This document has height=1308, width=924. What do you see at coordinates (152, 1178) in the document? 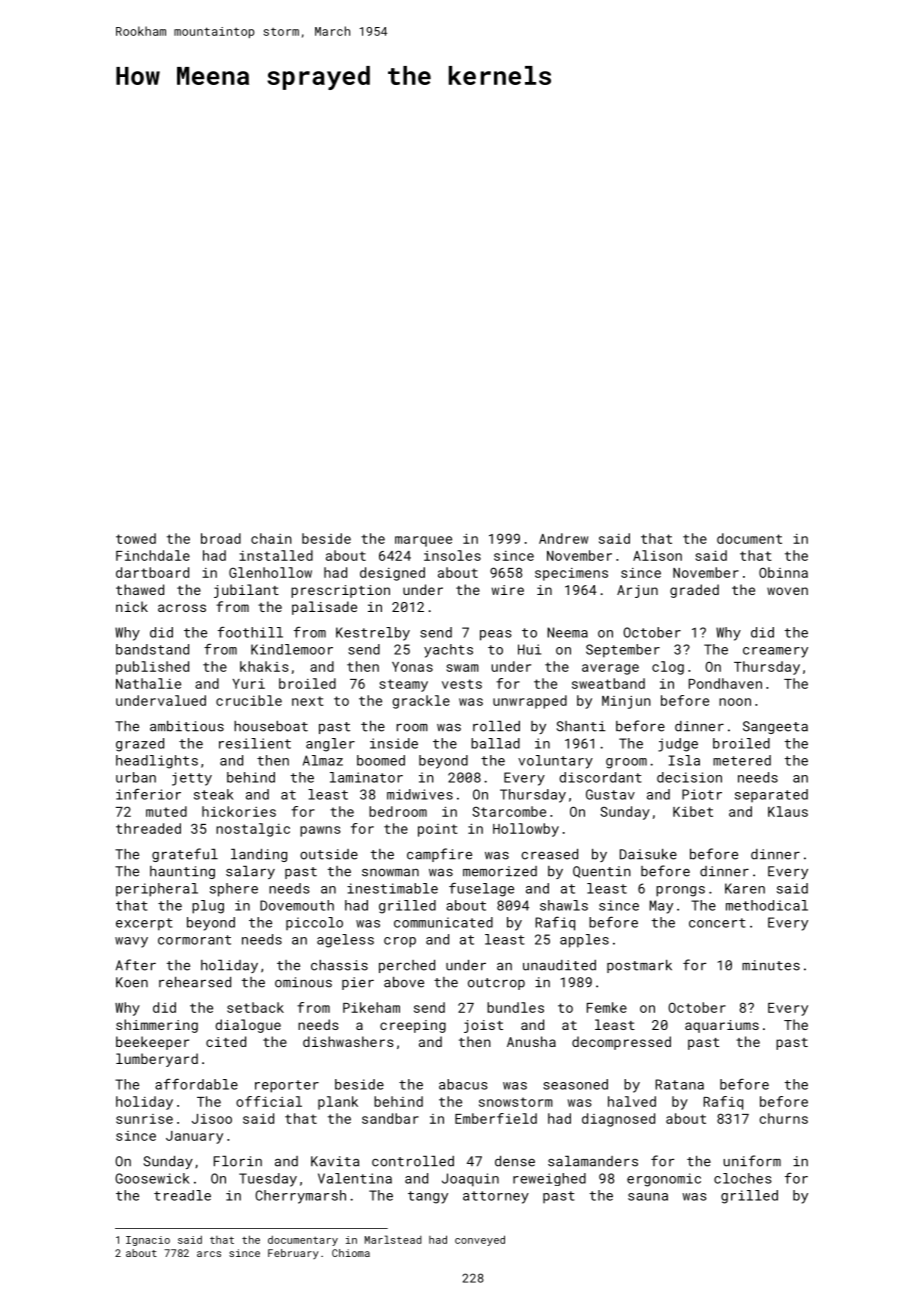
I see `Goosewick` at bounding box center [152, 1178].
